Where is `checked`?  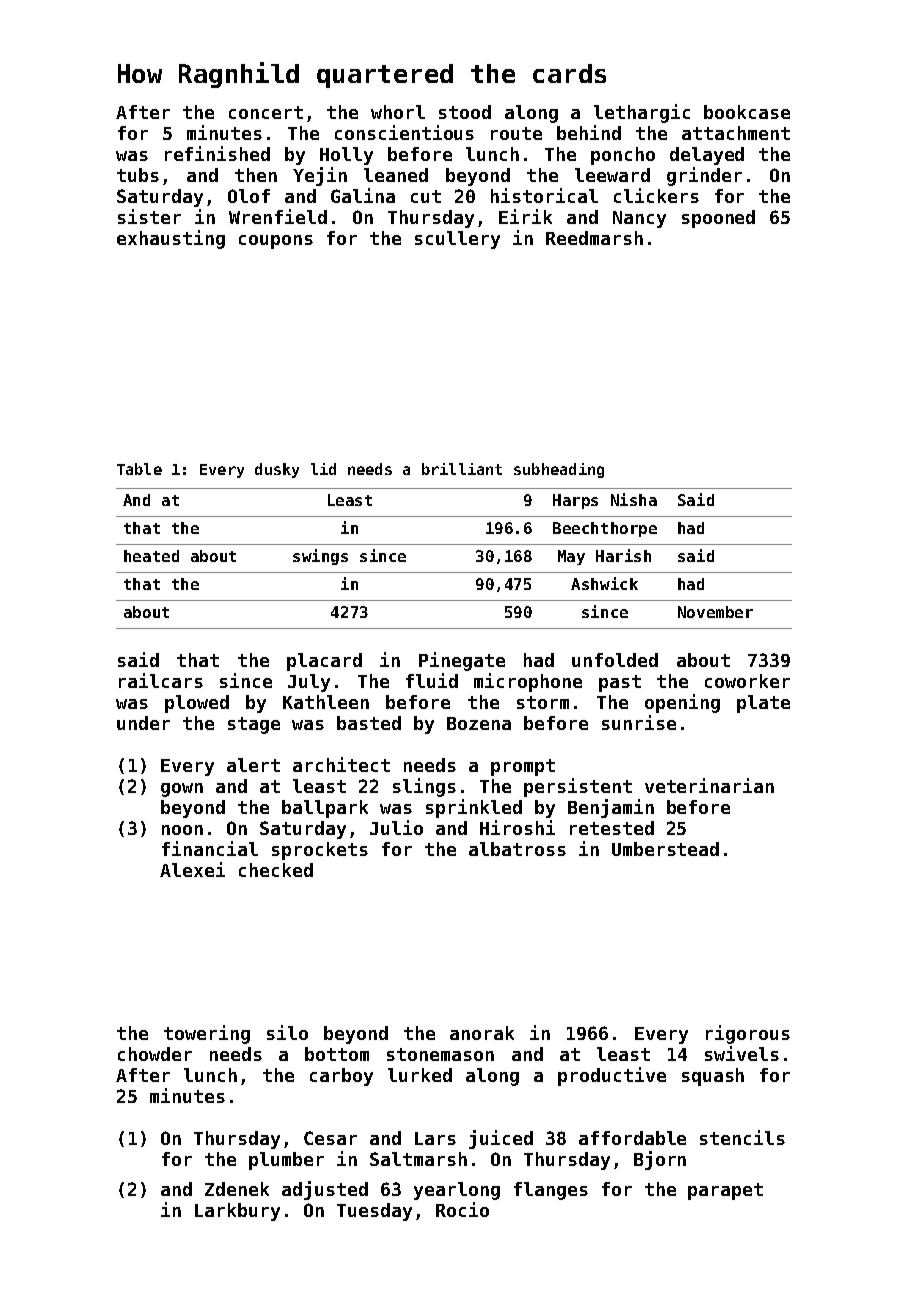 checked is located at coordinates (276, 870).
